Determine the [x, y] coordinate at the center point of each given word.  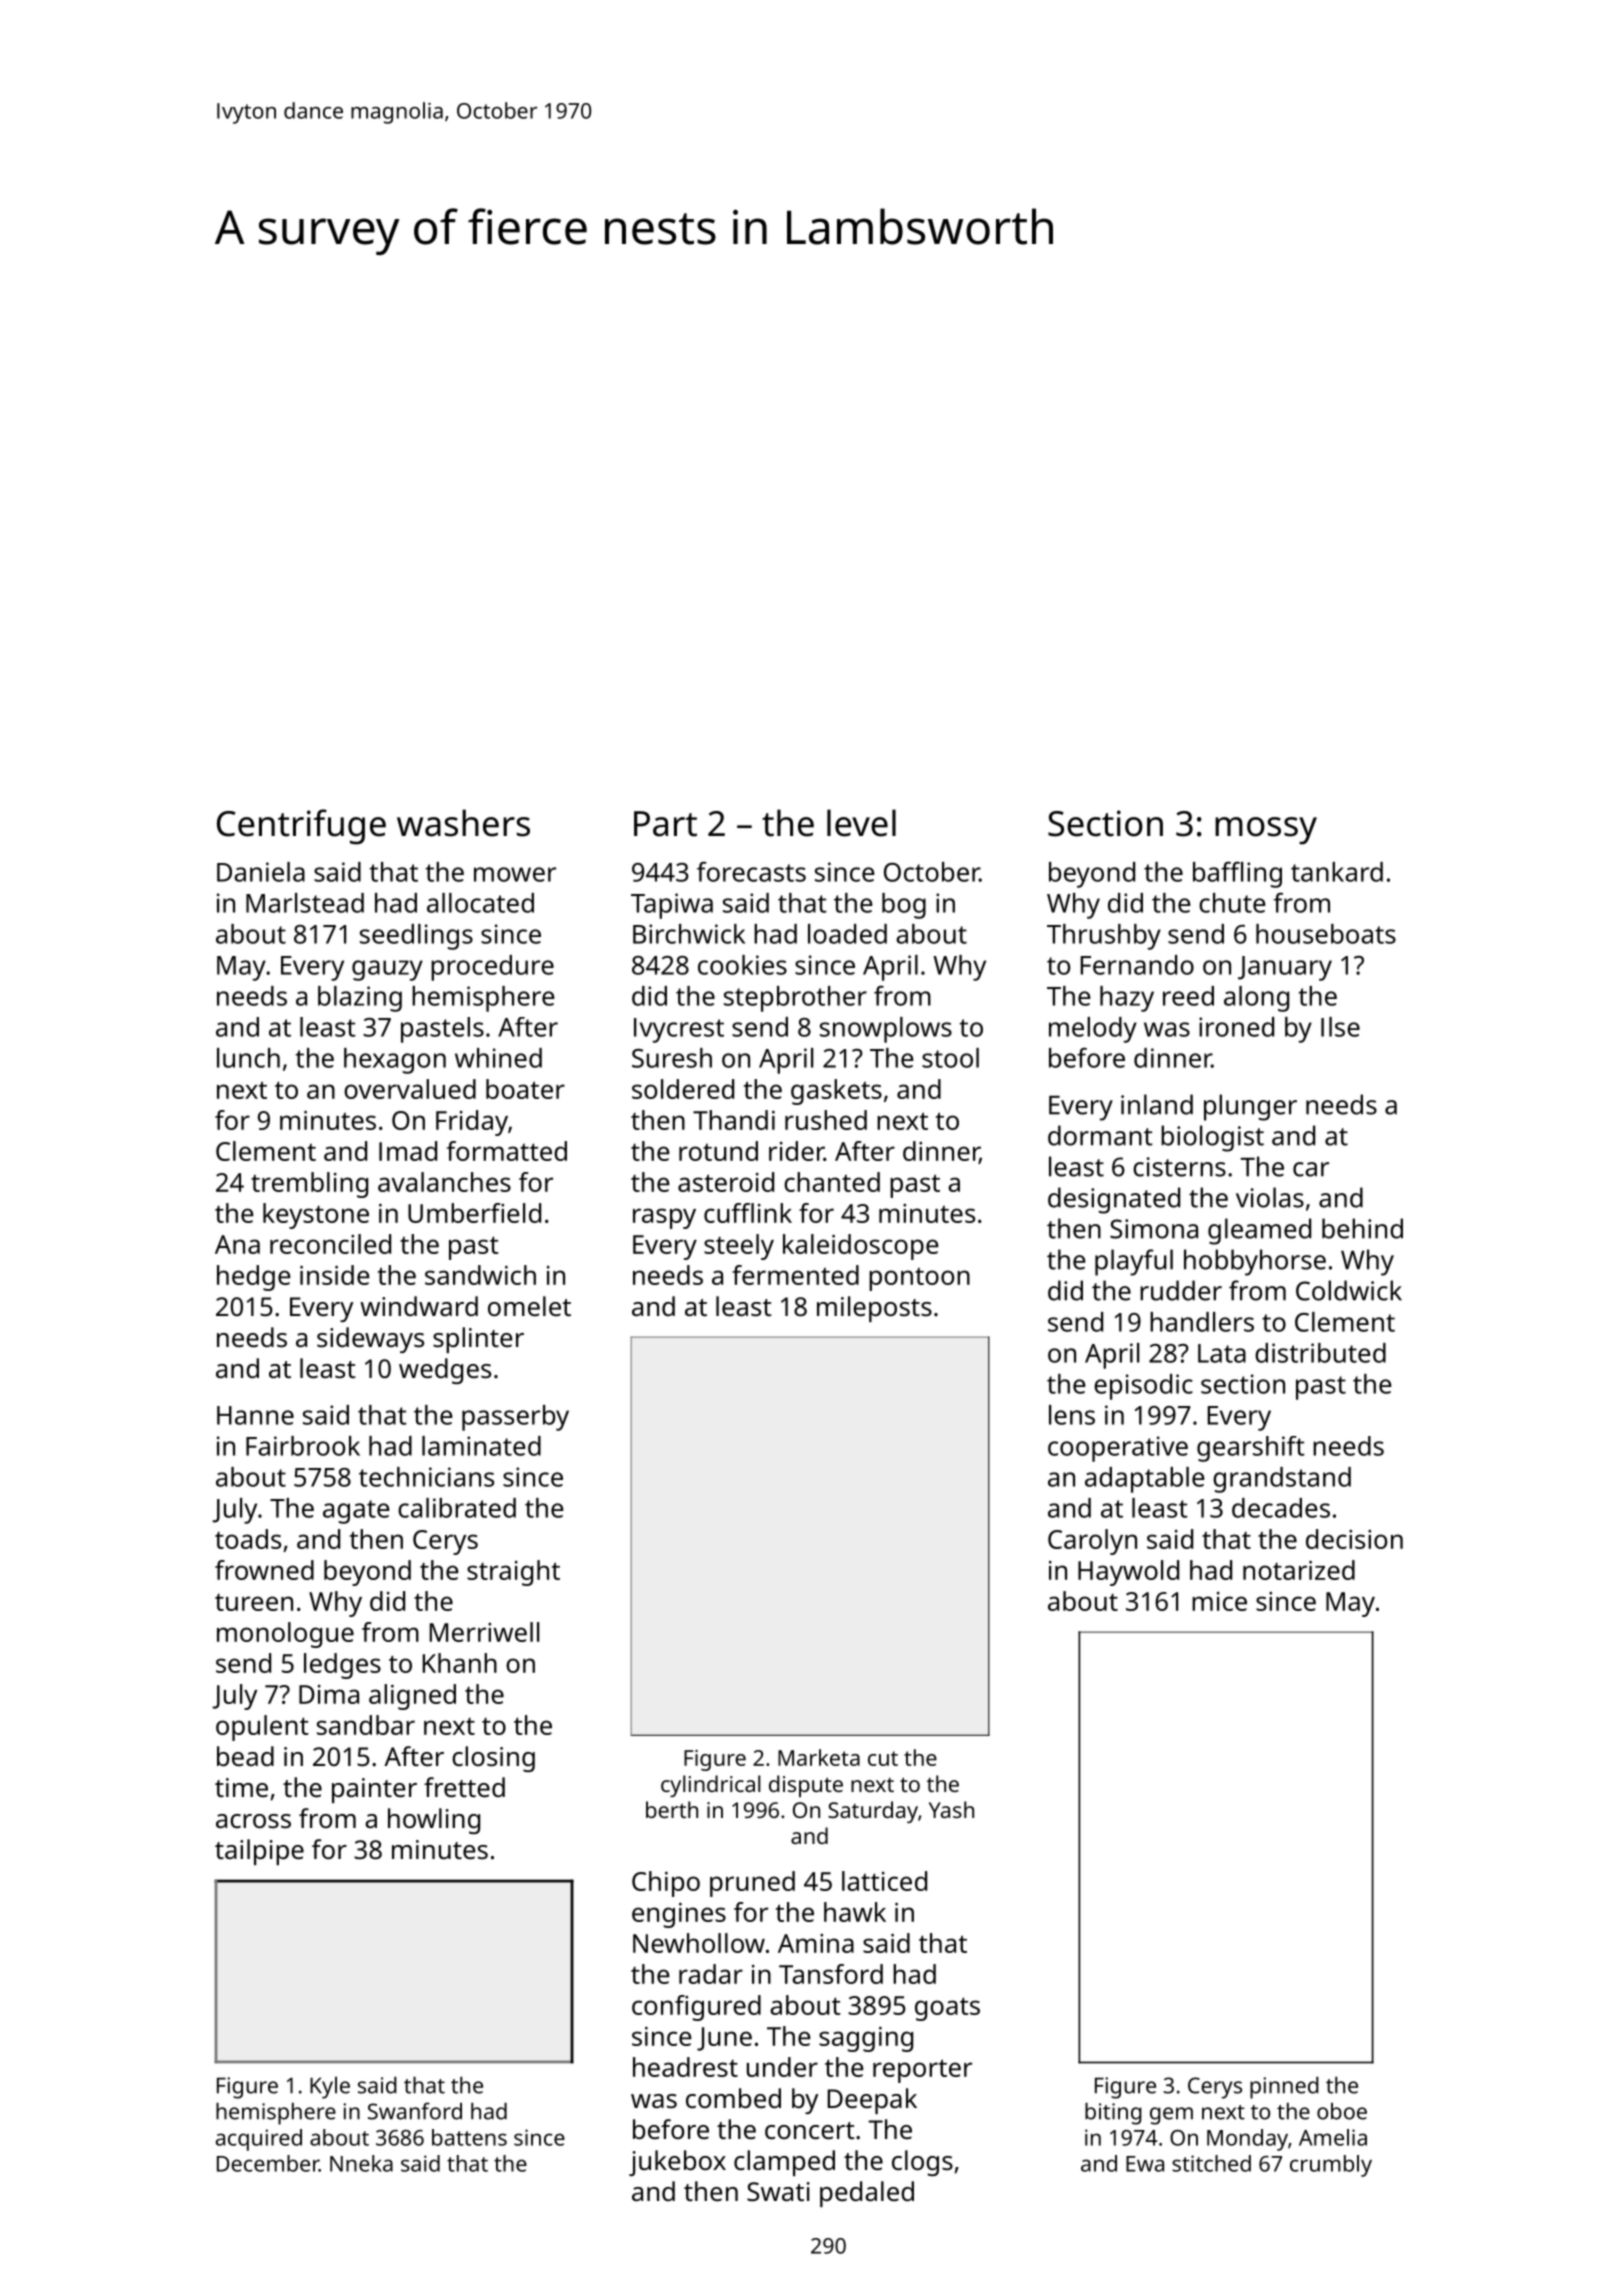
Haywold [1128, 1573]
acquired [259, 2140]
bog [904, 906]
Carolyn [1092, 1542]
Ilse [1340, 1027]
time [241, 1787]
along [1256, 999]
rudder [1181, 1290]
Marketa [819, 1757]
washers [463, 823]
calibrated [457, 1508]
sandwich [480, 1275]
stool [950, 1058]
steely [739, 1247]
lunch [248, 1058]
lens [1072, 1415]
